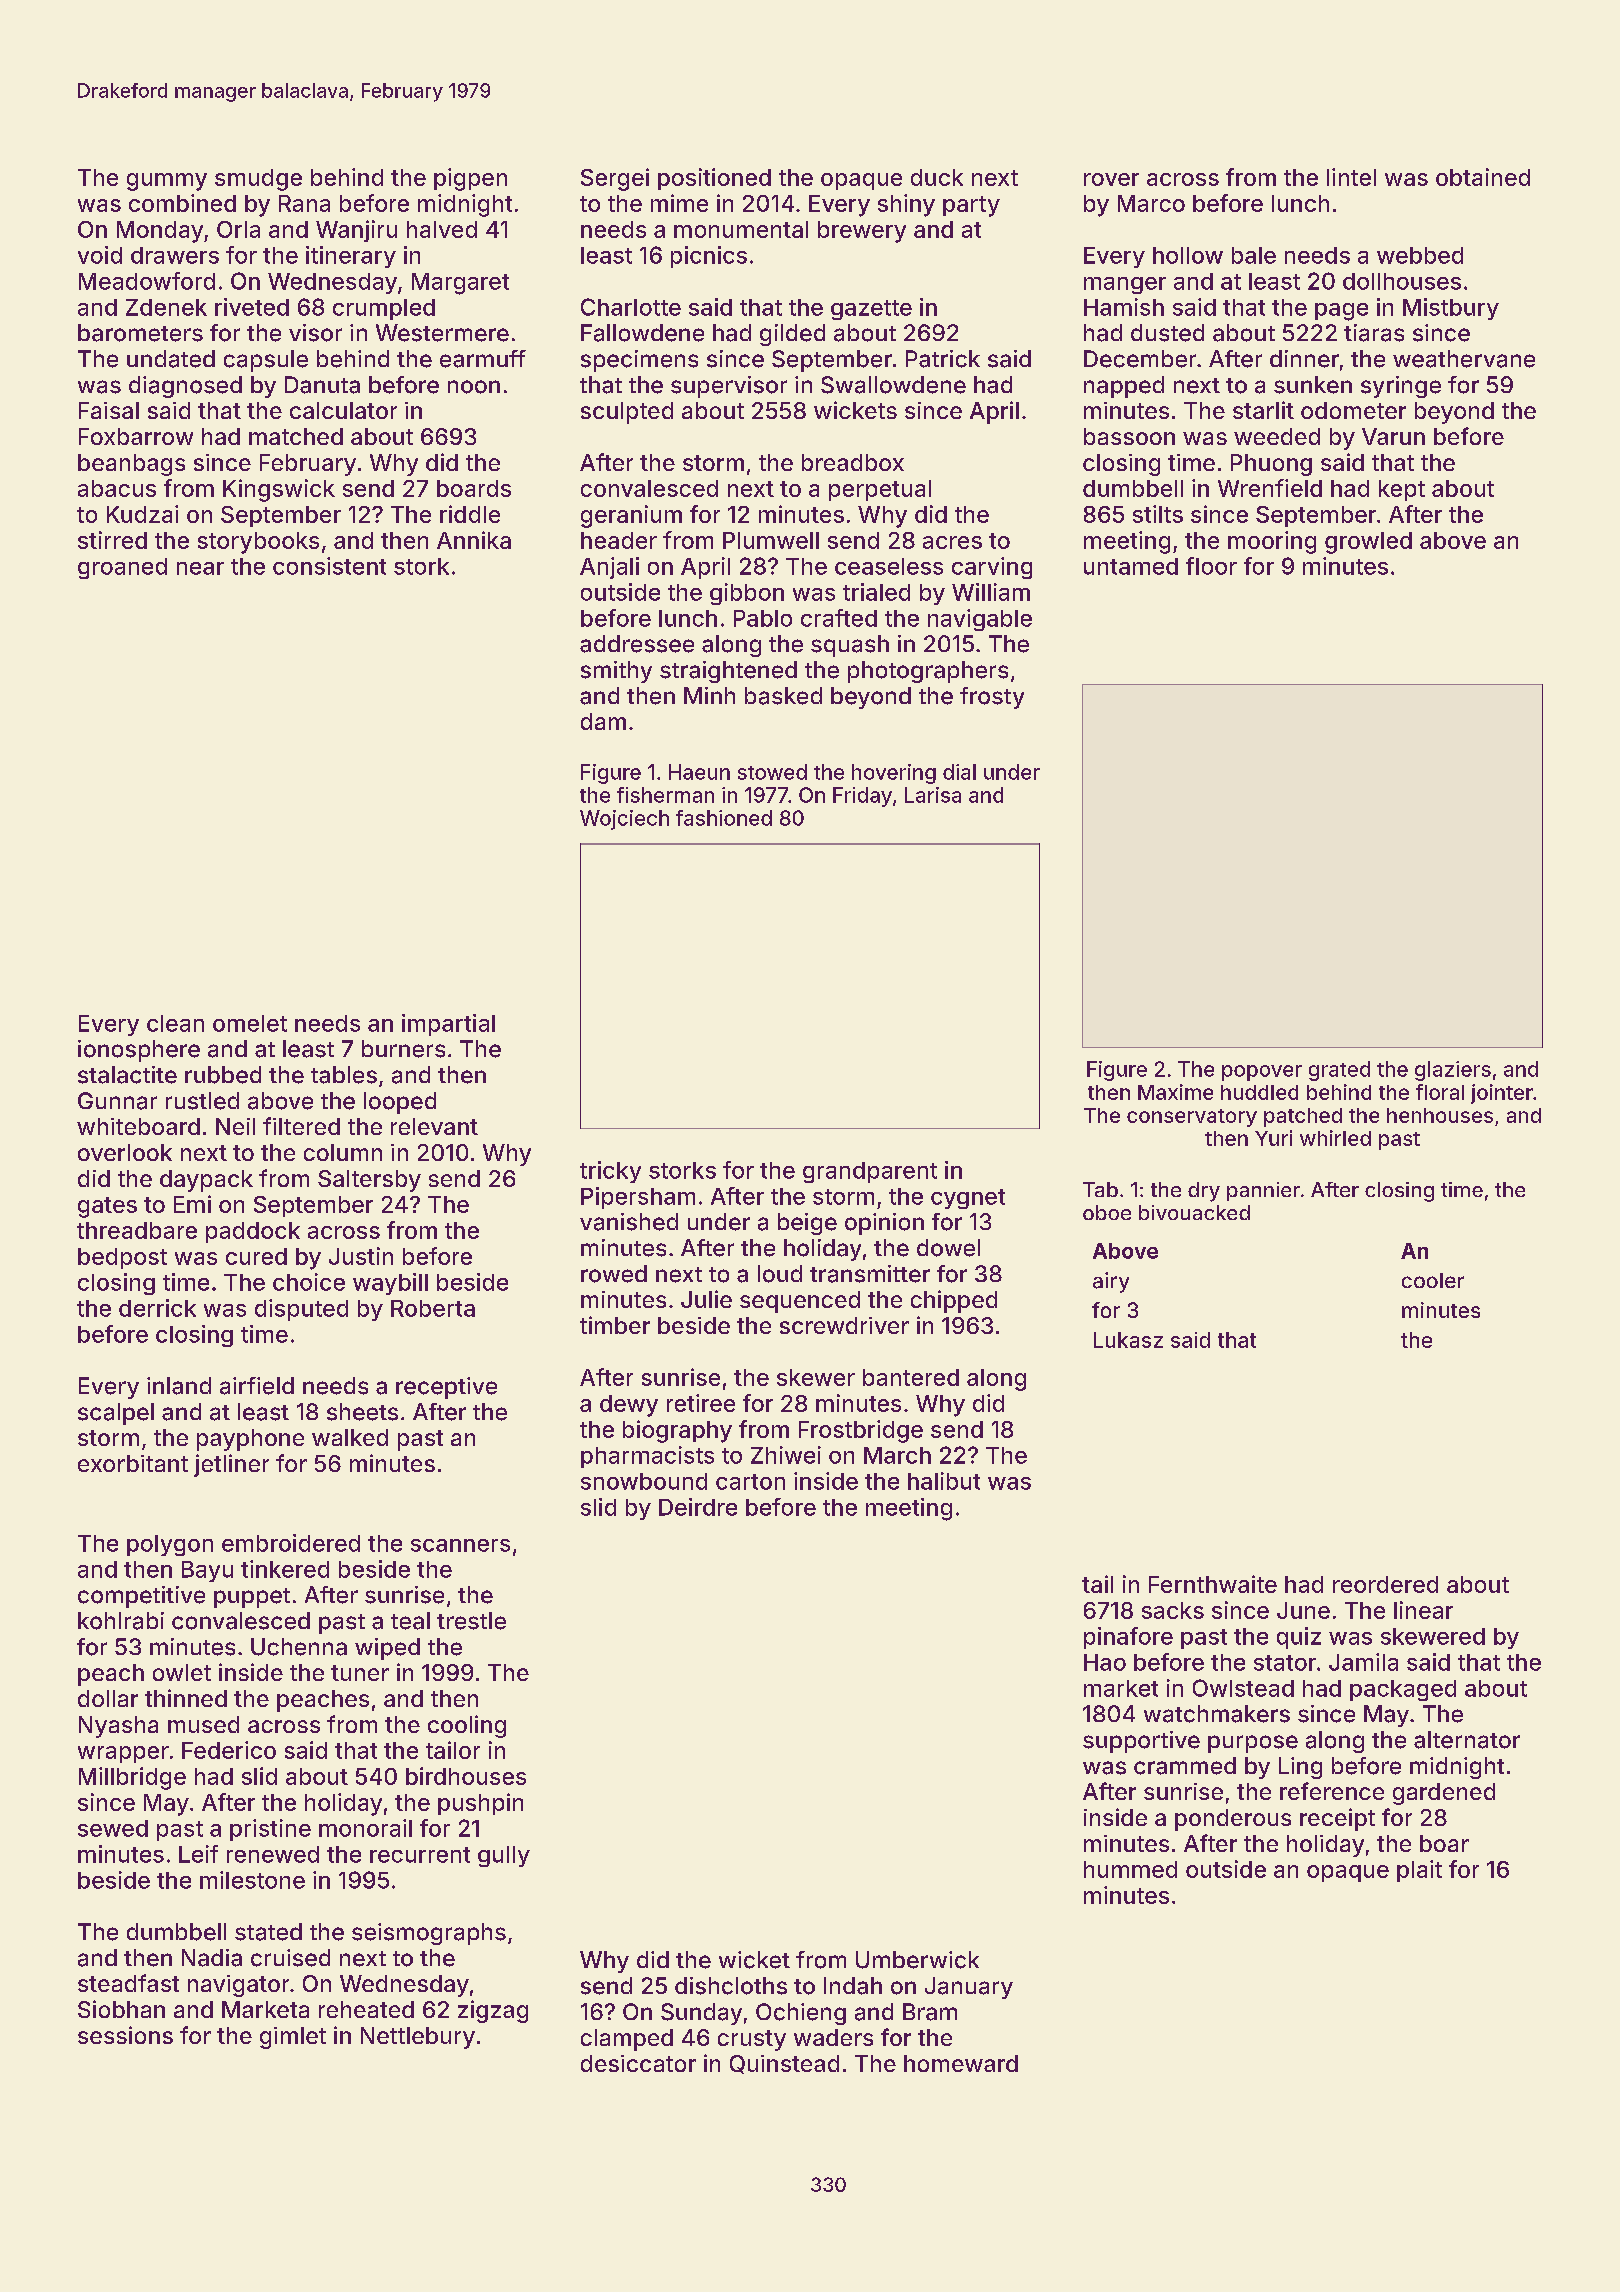  I want to click on homeward, so click(961, 2063).
